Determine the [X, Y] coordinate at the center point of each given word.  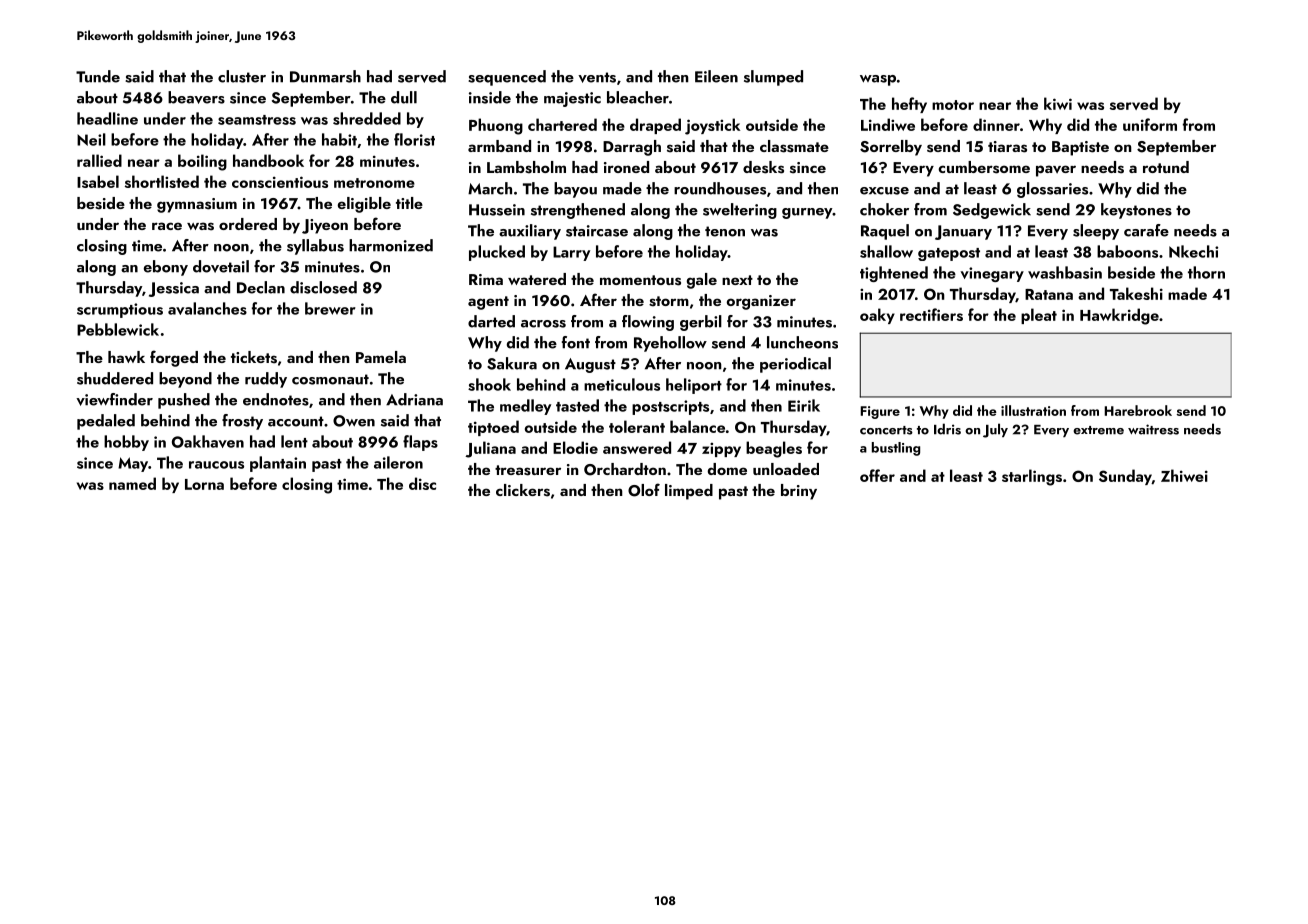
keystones [1136, 211]
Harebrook [1138, 410]
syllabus [315, 247]
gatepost [949, 254]
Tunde [98, 76]
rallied [99, 160]
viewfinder [114, 399]
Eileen [716, 76]
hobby [126, 443]
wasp [878, 80]
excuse [884, 191]
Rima [486, 279]
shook [489, 384]
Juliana [490, 449]
